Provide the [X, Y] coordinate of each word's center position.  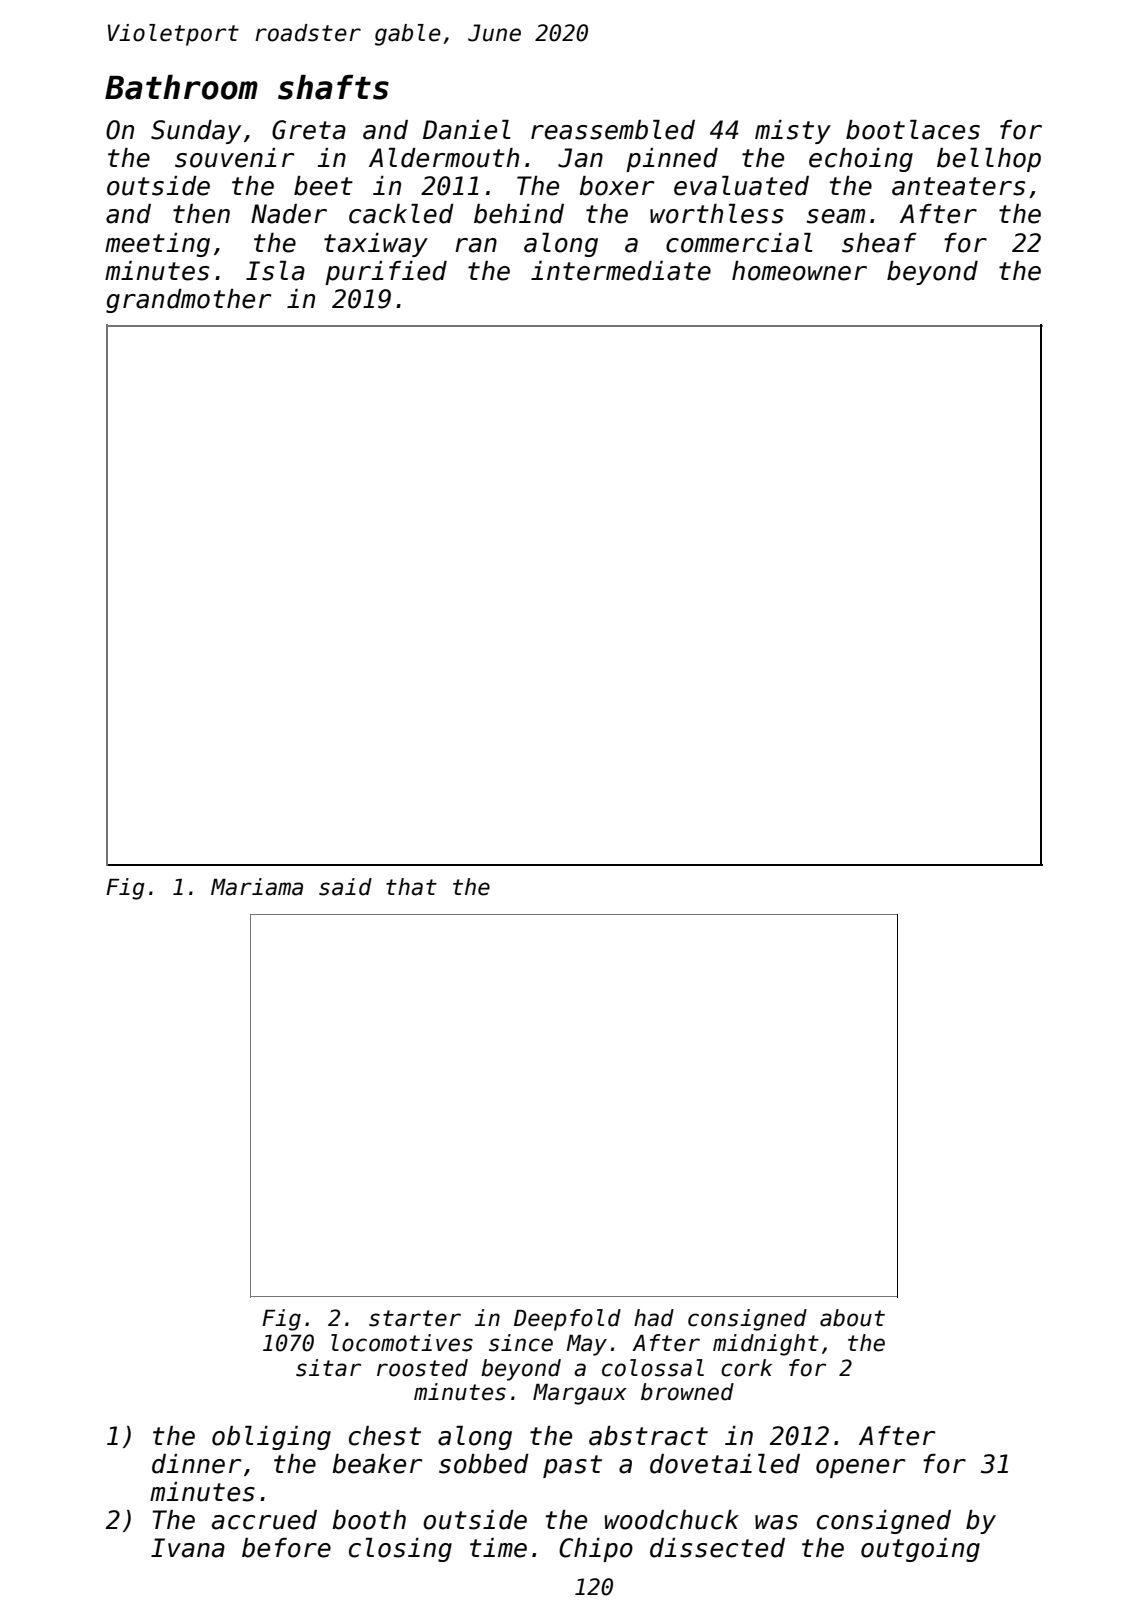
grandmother [188, 301]
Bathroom [181, 87]
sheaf [879, 243]
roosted [422, 1368]
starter [415, 1318]
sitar [328, 1368]
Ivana [188, 1548]
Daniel [467, 130]
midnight [766, 1345]
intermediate [621, 271]
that [411, 887]
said [345, 887]
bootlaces [913, 130]
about [852, 1318]
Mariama [257, 887]
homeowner [799, 271]
